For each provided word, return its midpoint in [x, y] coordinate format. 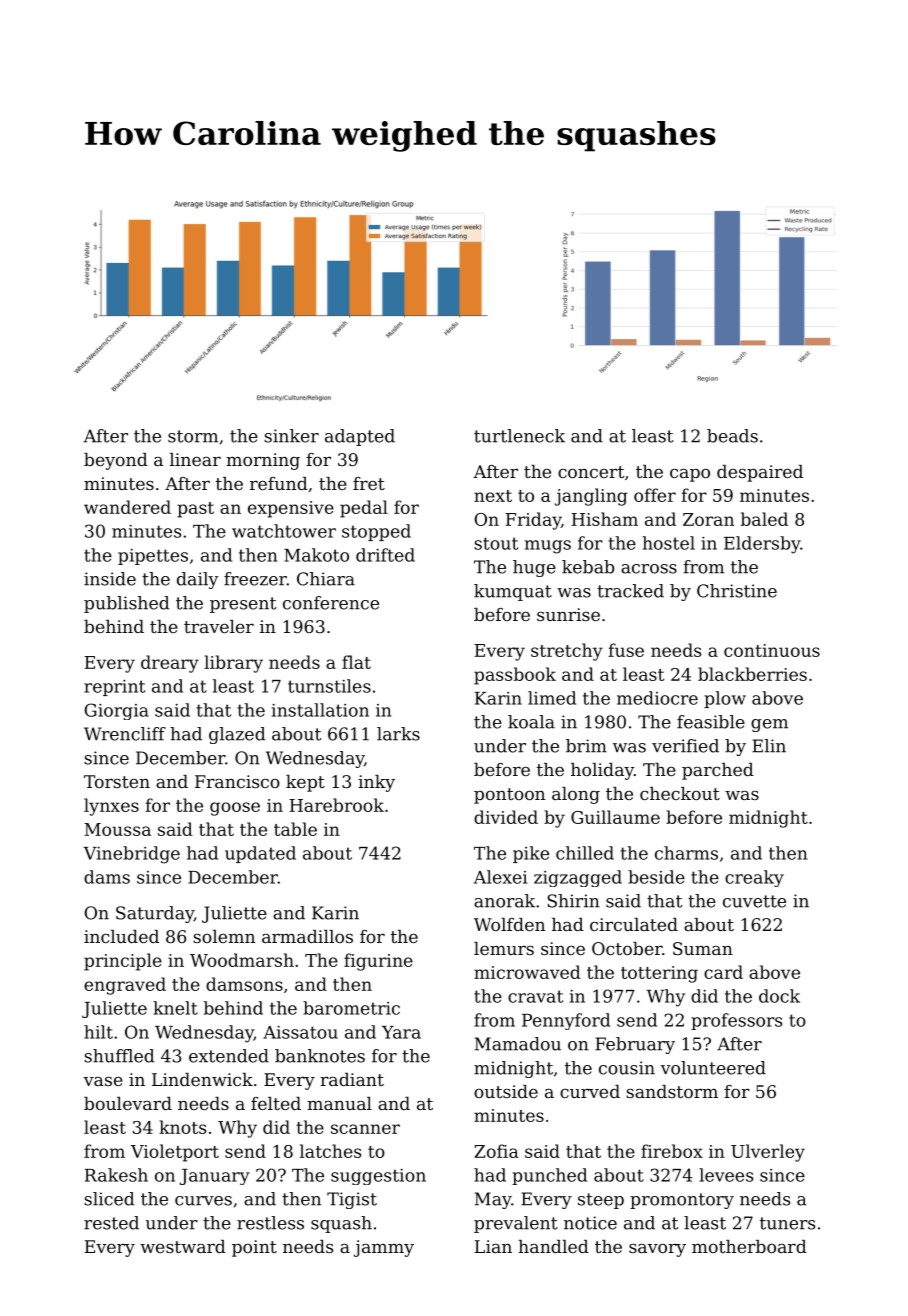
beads [732, 436]
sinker [291, 436]
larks [398, 734]
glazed [237, 735]
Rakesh [116, 1175]
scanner [365, 1129]
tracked [630, 591]
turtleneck [519, 436]
